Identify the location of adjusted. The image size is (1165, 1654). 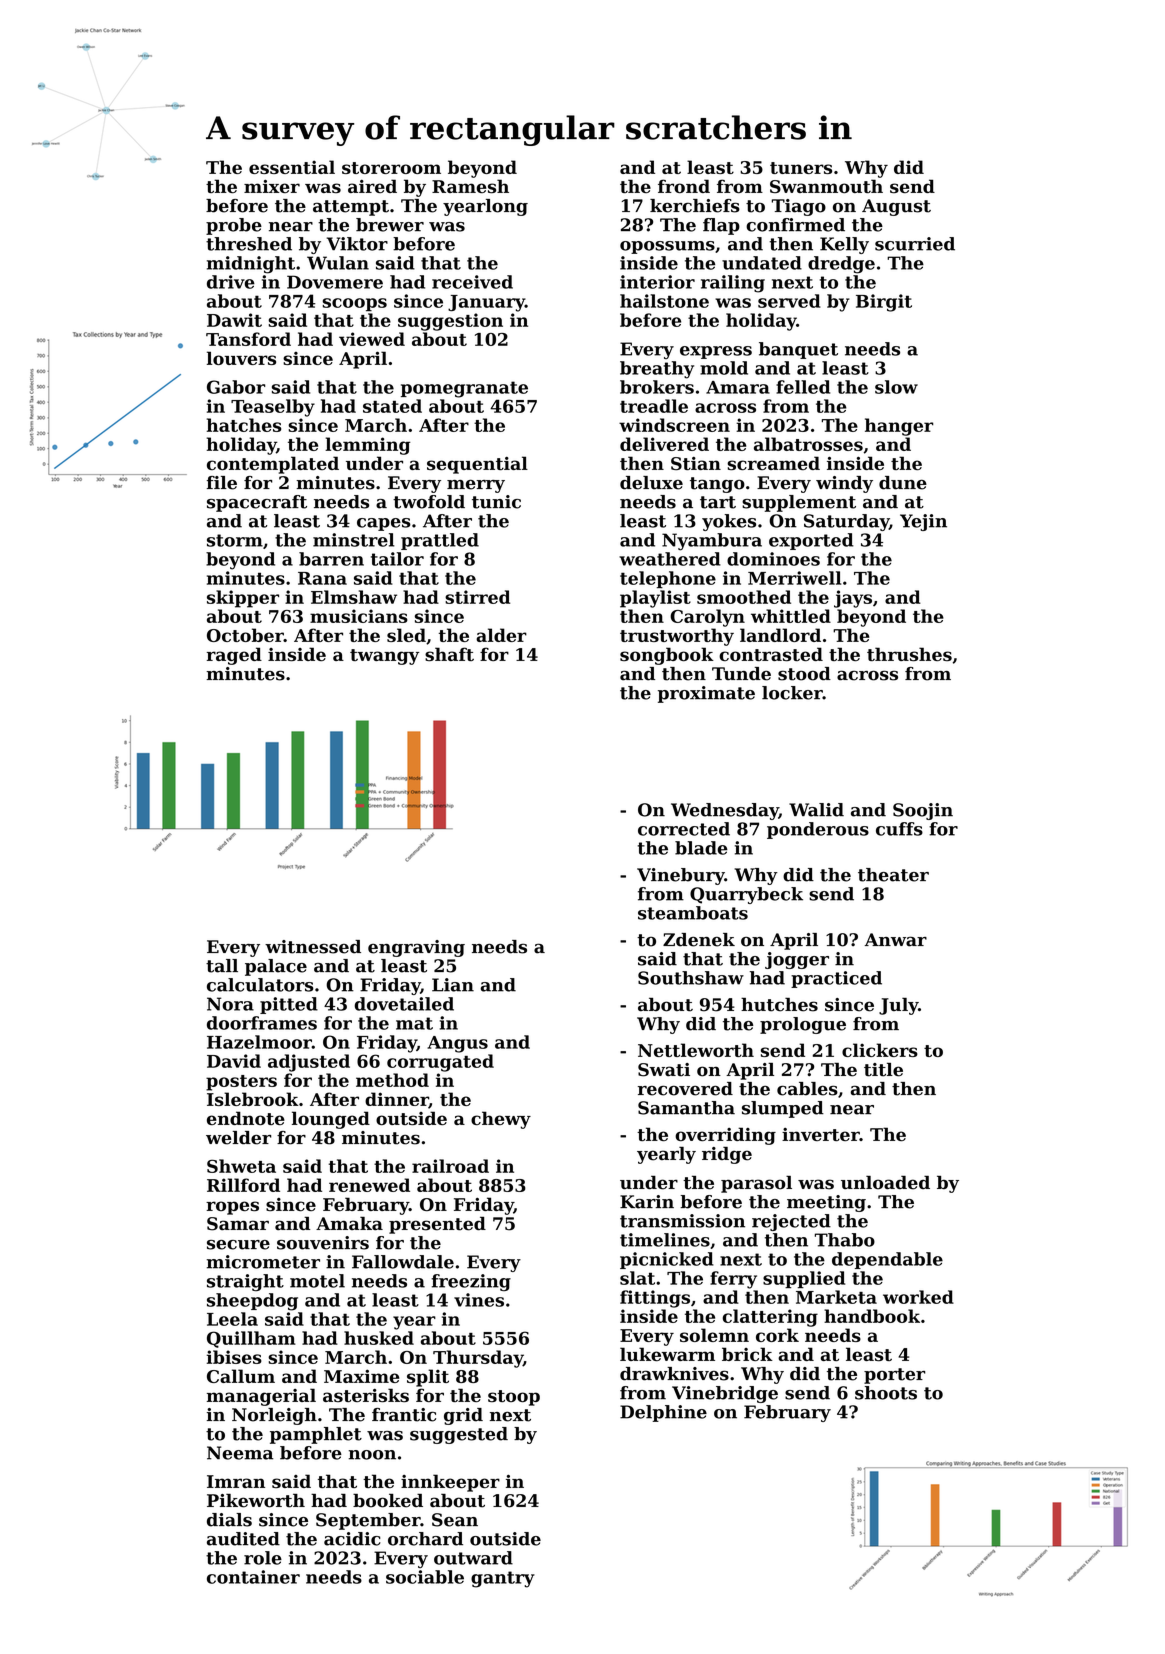
(309, 1063).
